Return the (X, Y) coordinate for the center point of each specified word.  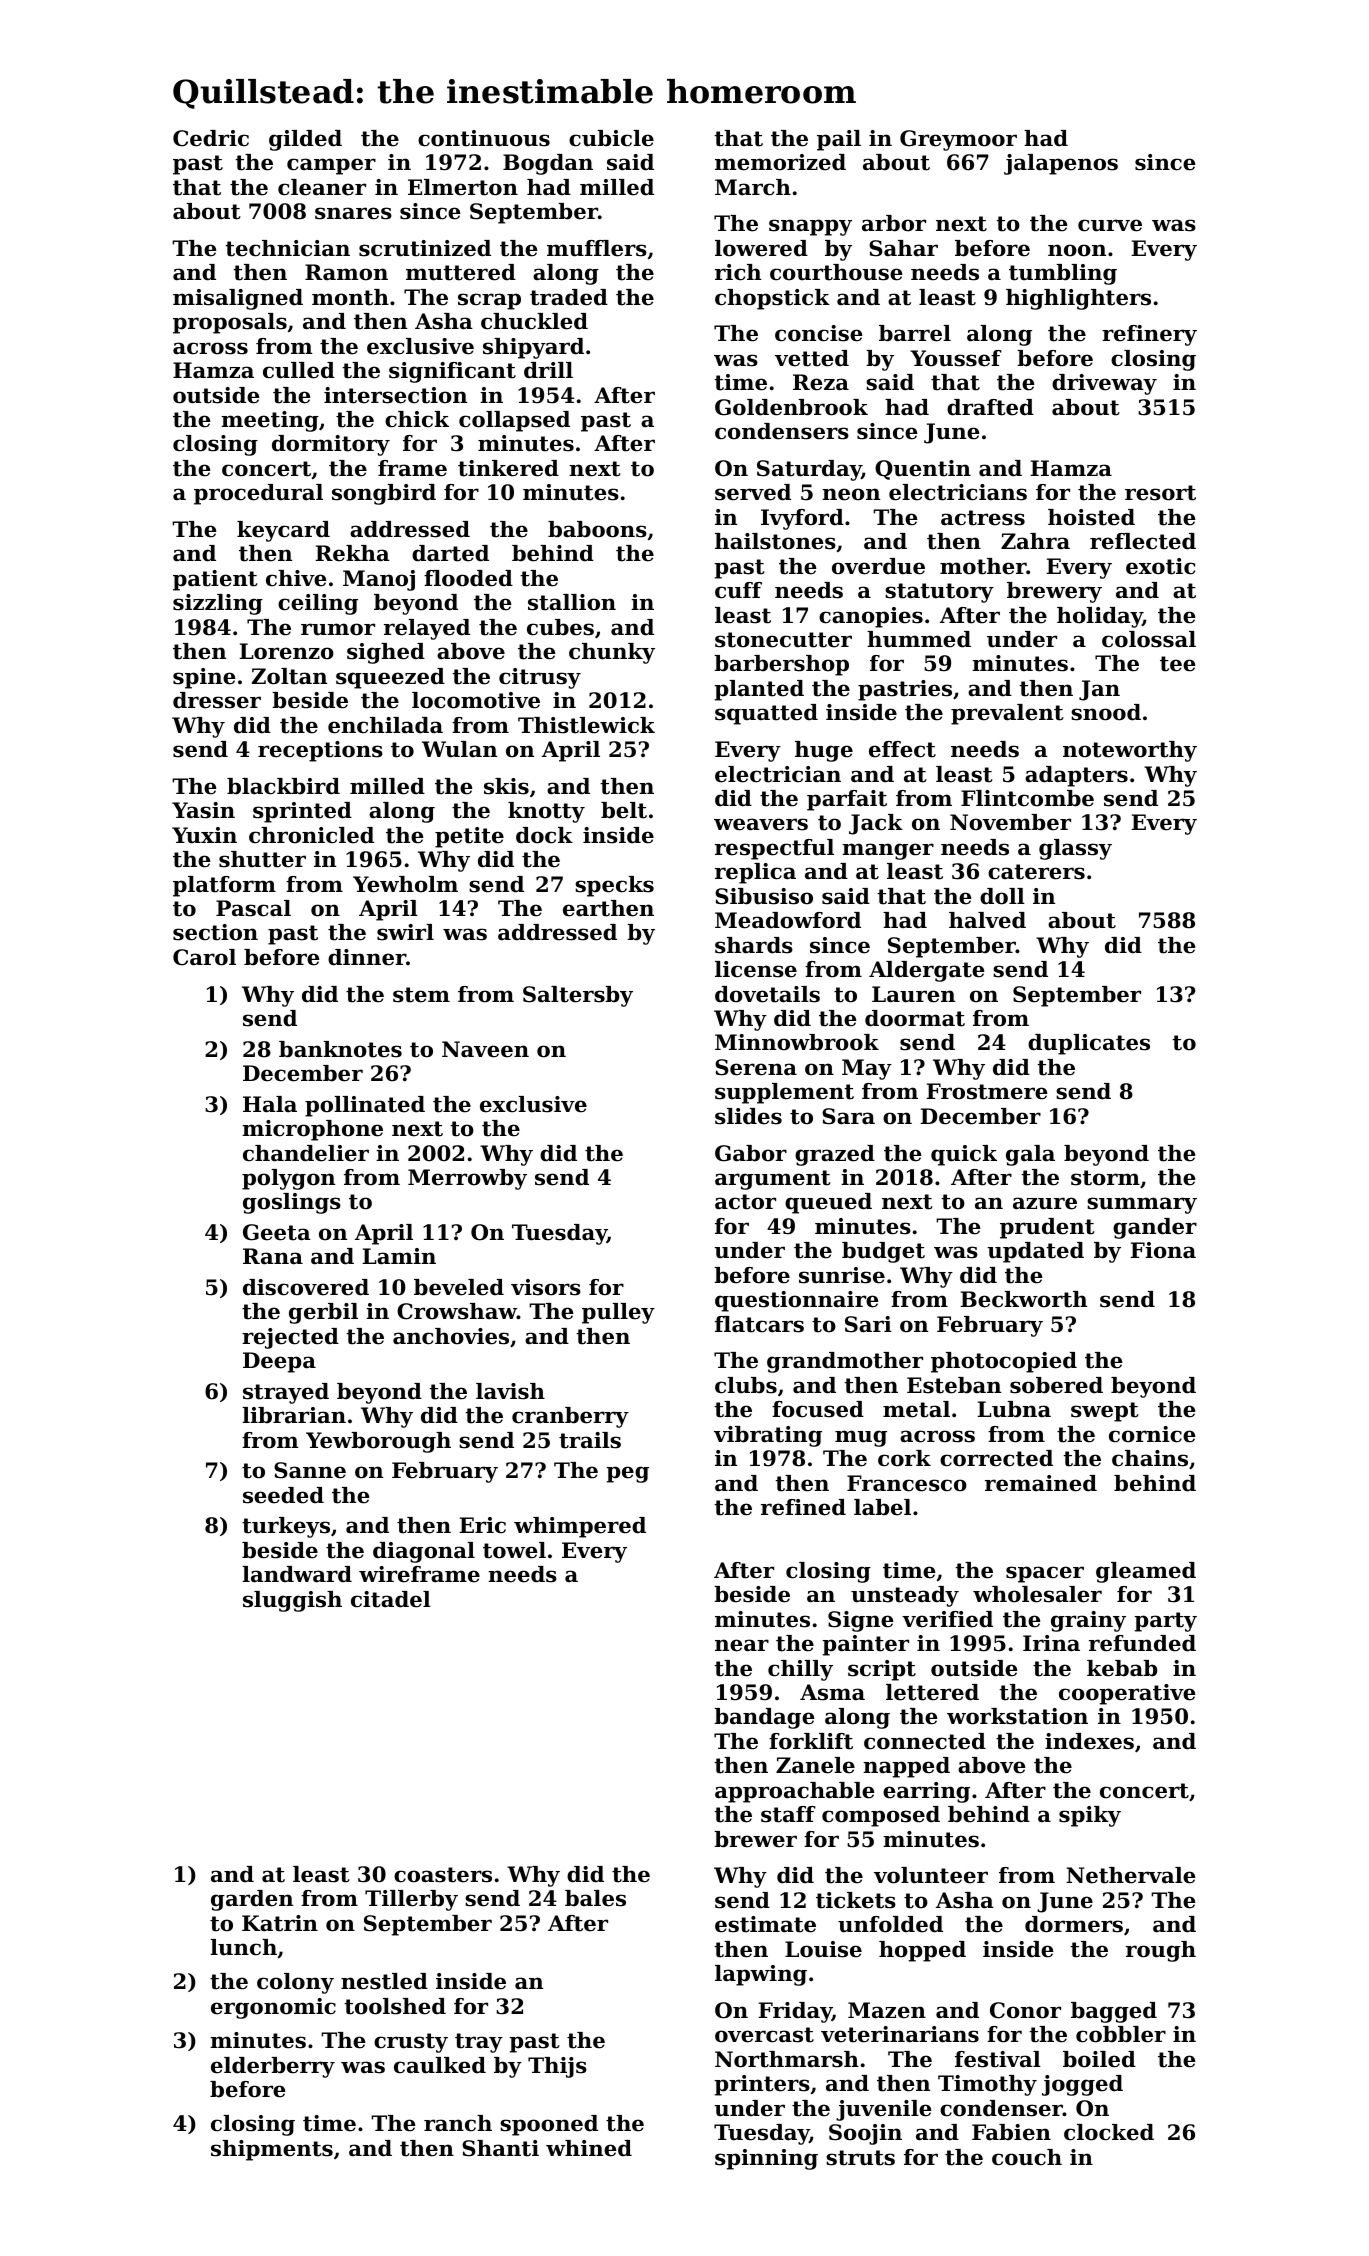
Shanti (500, 2148)
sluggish (292, 1601)
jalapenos (1061, 164)
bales (595, 1898)
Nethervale (1131, 1875)
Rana (273, 1256)
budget (883, 1252)
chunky (612, 653)
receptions (320, 751)
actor (745, 1202)
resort (1160, 493)
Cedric (211, 138)
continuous (484, 138)
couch (1027, 2157)
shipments (272, 2150)
